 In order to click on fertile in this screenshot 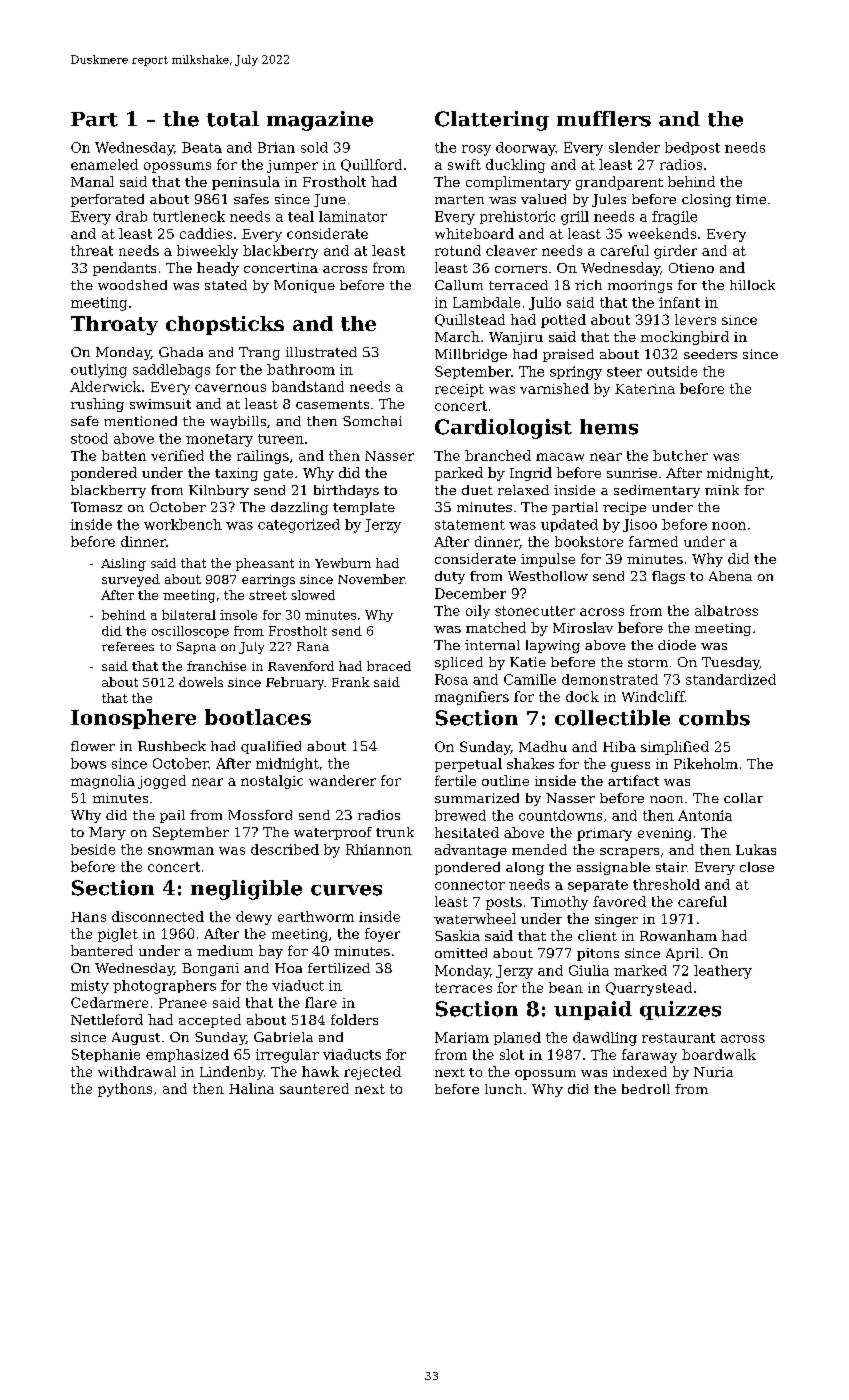, I will do `click(455, 780)`.
